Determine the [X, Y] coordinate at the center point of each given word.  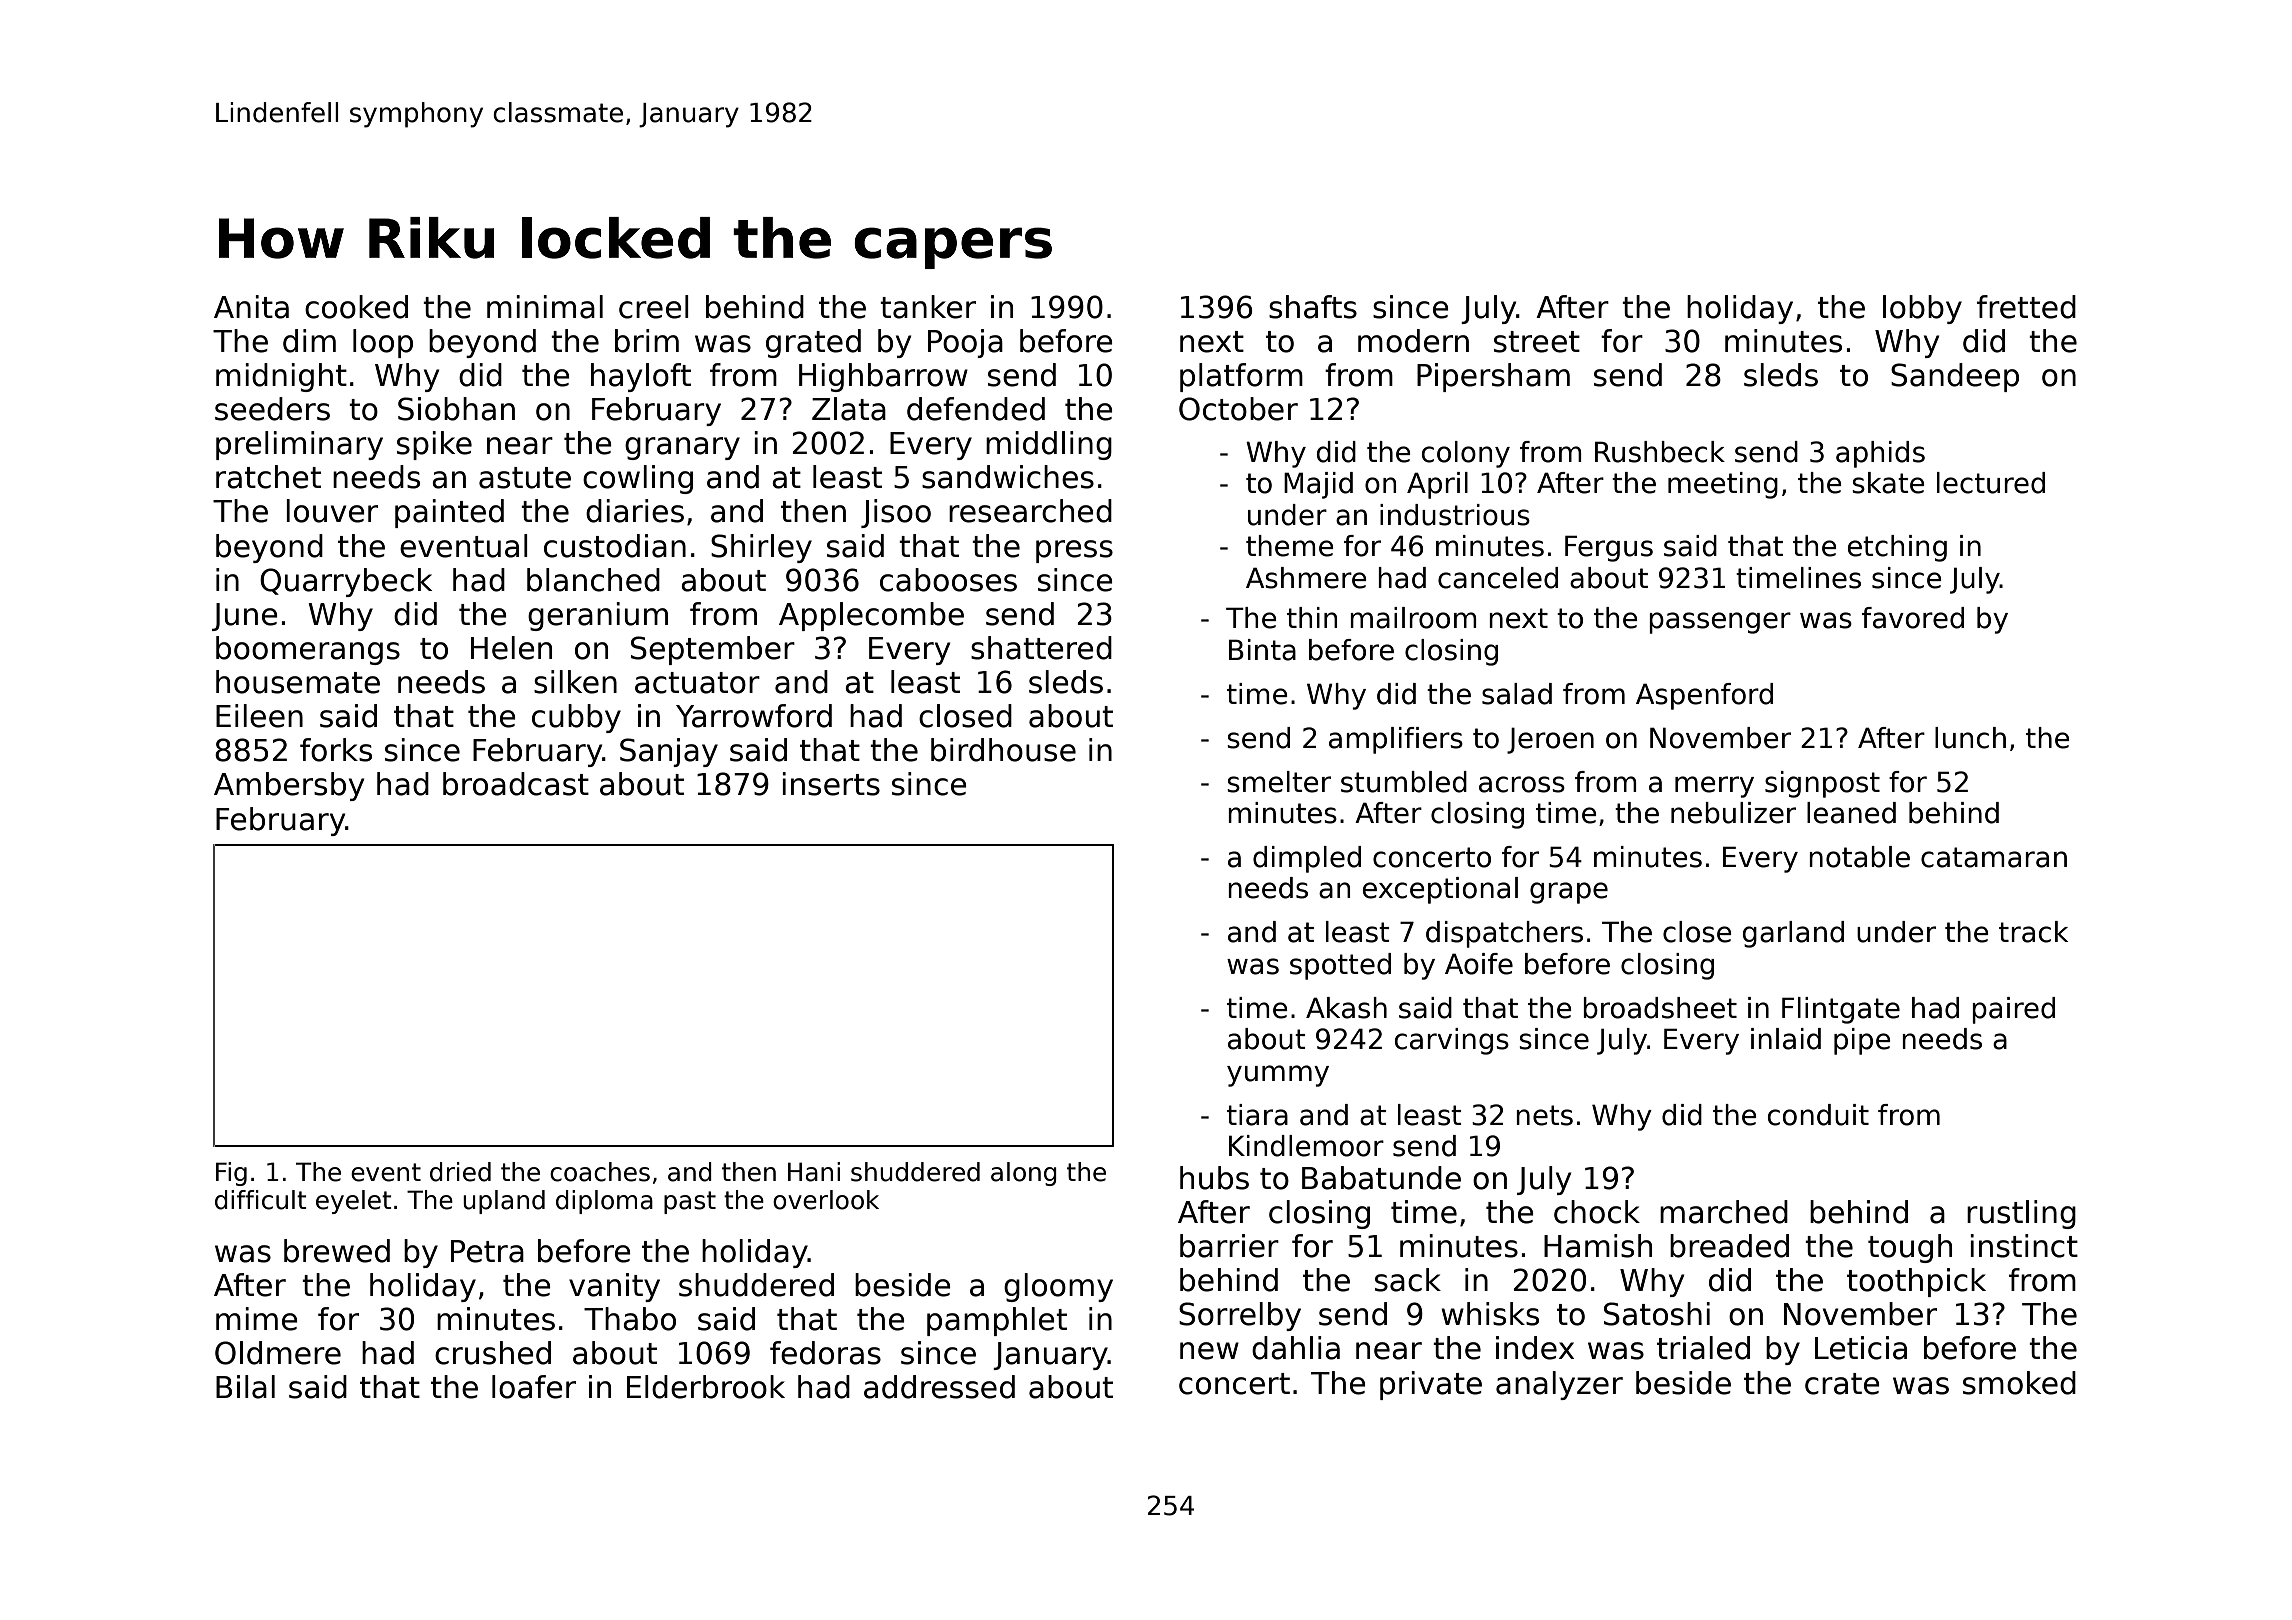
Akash [1346, 1008]
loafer [534, 1387]
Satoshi [1657, 1314]
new [1209, 1351]
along [1024, 1174]
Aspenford [1704, 696]
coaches [600, 1172]
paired [2013, 1010]
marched [1724, 1212]
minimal [545, 307]
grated [813, 343]
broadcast [516, 784]
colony [1466, 454]
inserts [831, 784]
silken [575, 682]
